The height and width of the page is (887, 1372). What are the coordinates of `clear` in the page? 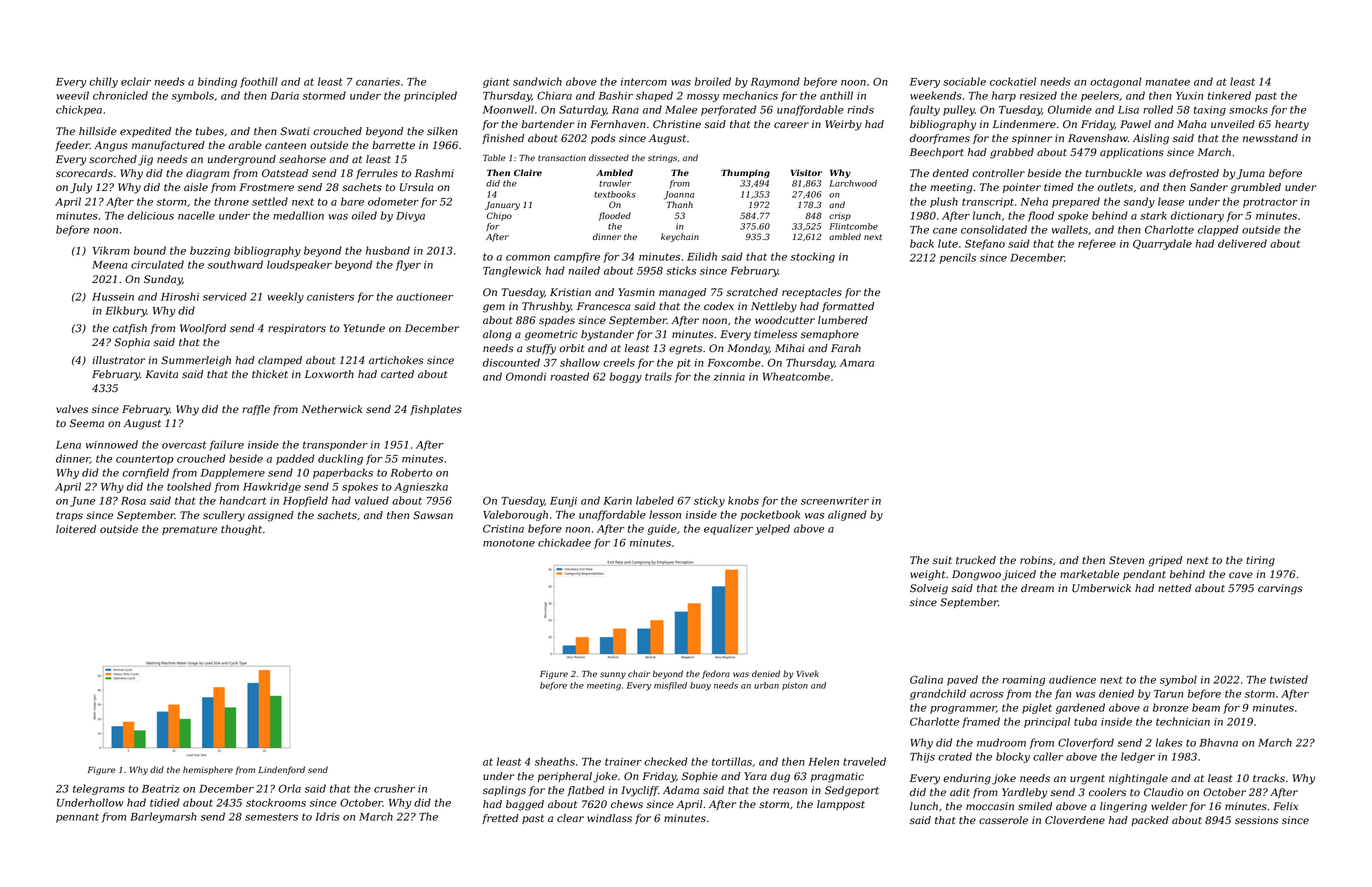 It's located at (570, 818).
